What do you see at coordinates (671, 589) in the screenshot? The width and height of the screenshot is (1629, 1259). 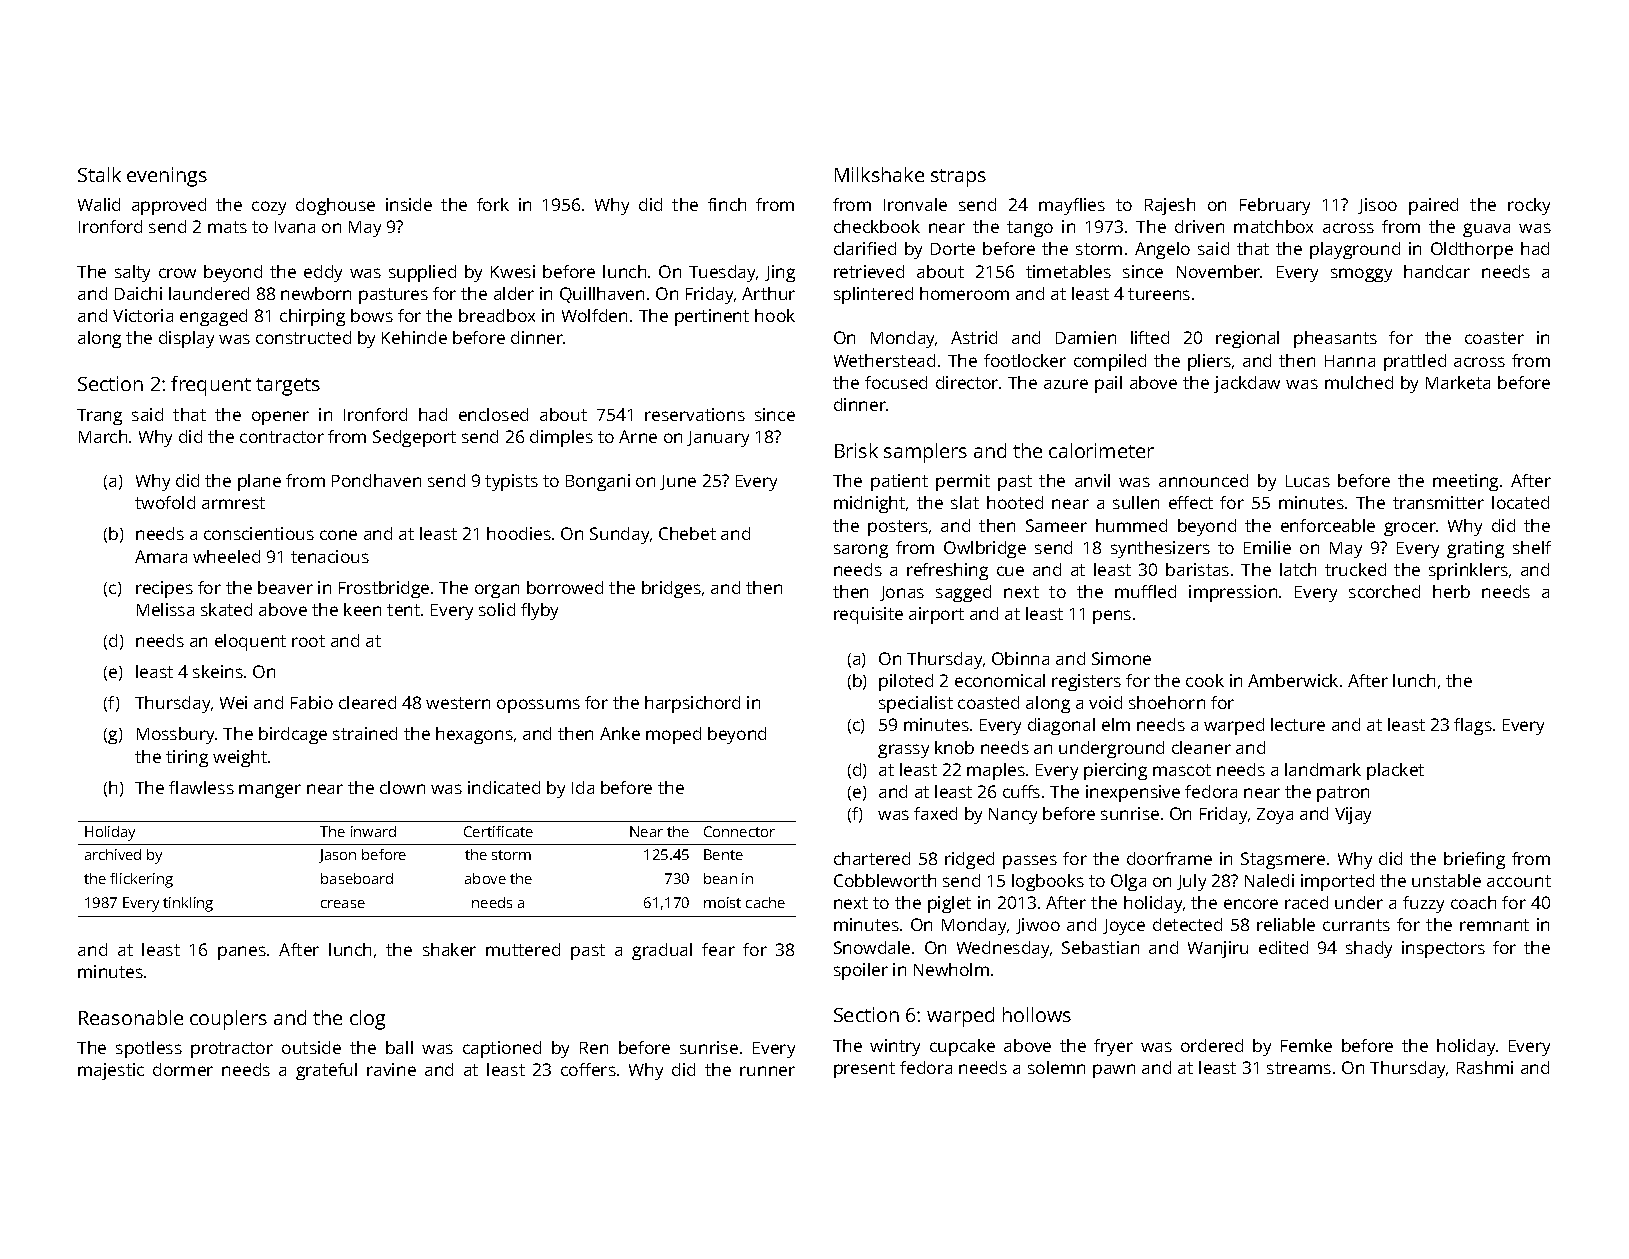 I see `bridges` at bounding box center [671, 589].
